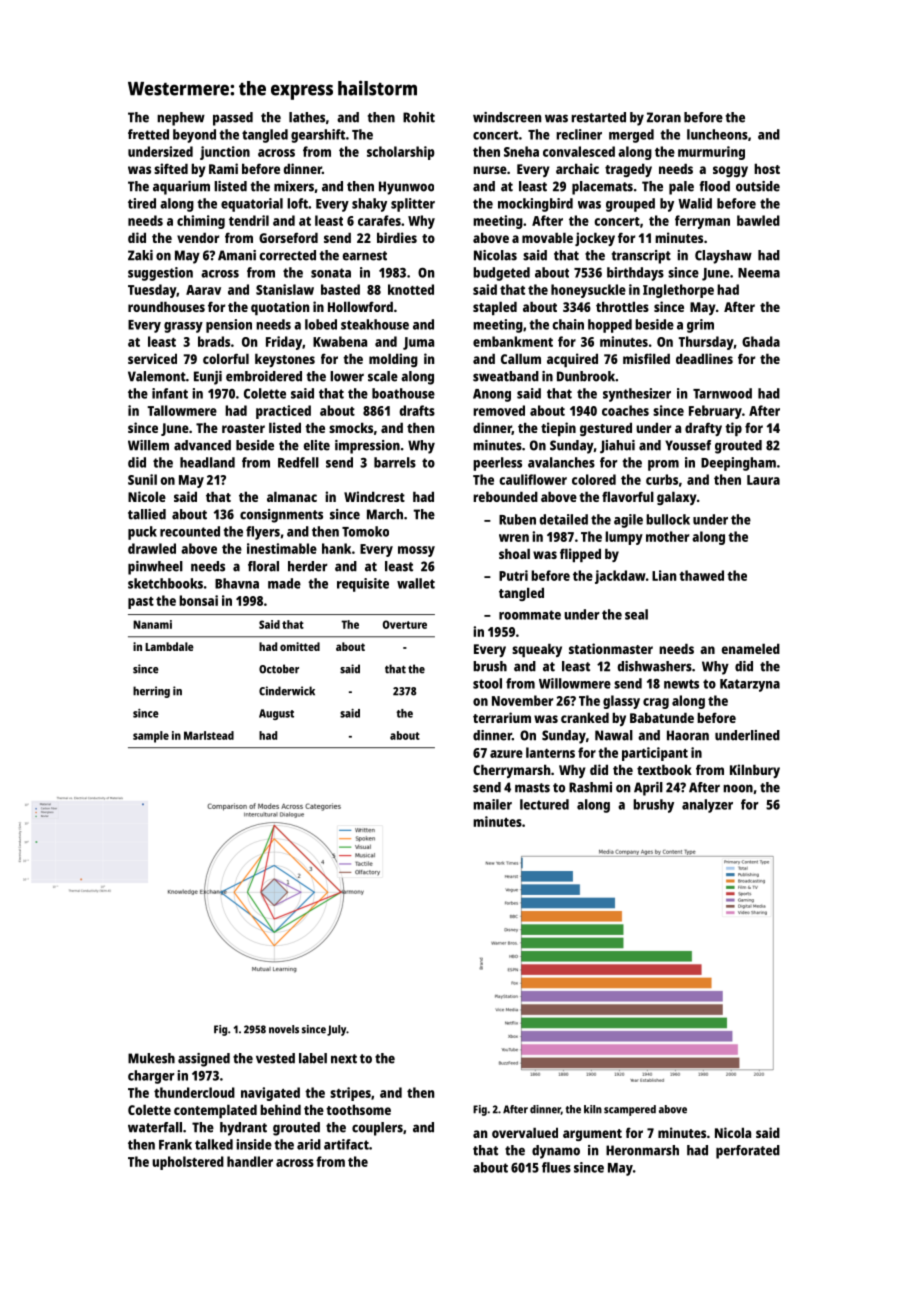 This document has height=1316, width=908. I want to click on restarted, so click(598, 117).
